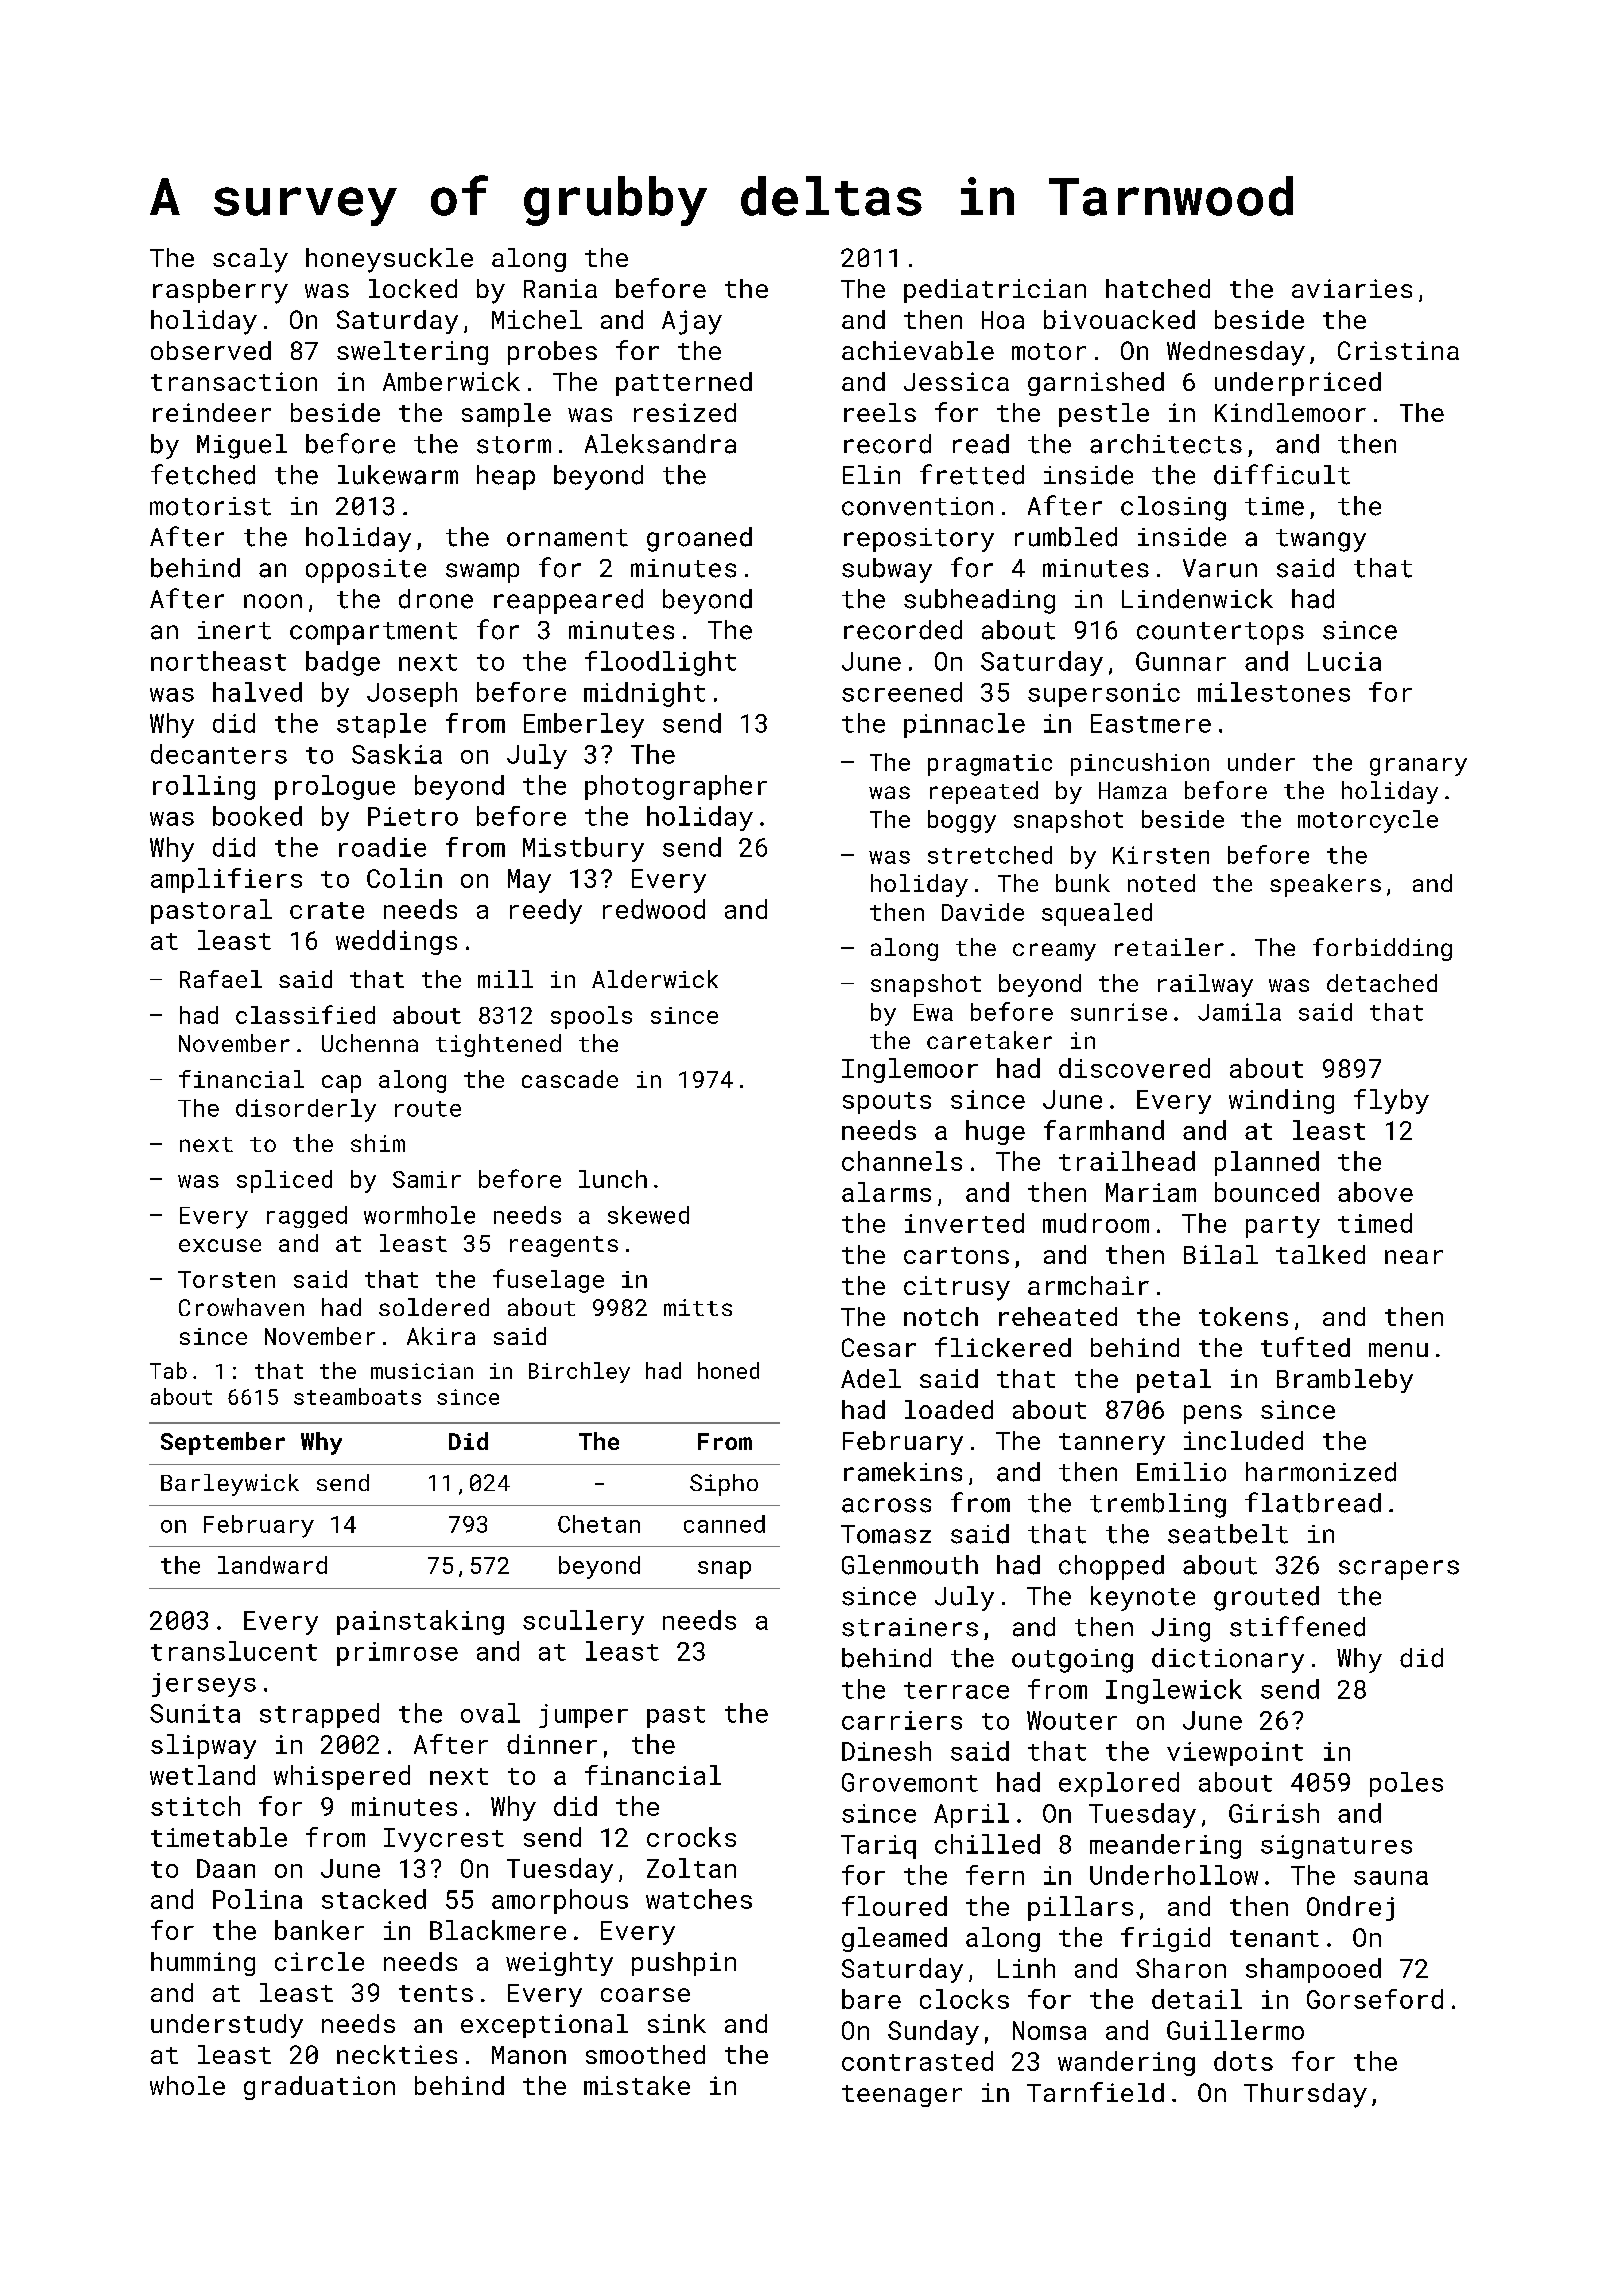 This screenshot has height=2292, width=1620. Describe the element at coordinates (220, 1245) in the screenshot. I see `excuse` at that location.
